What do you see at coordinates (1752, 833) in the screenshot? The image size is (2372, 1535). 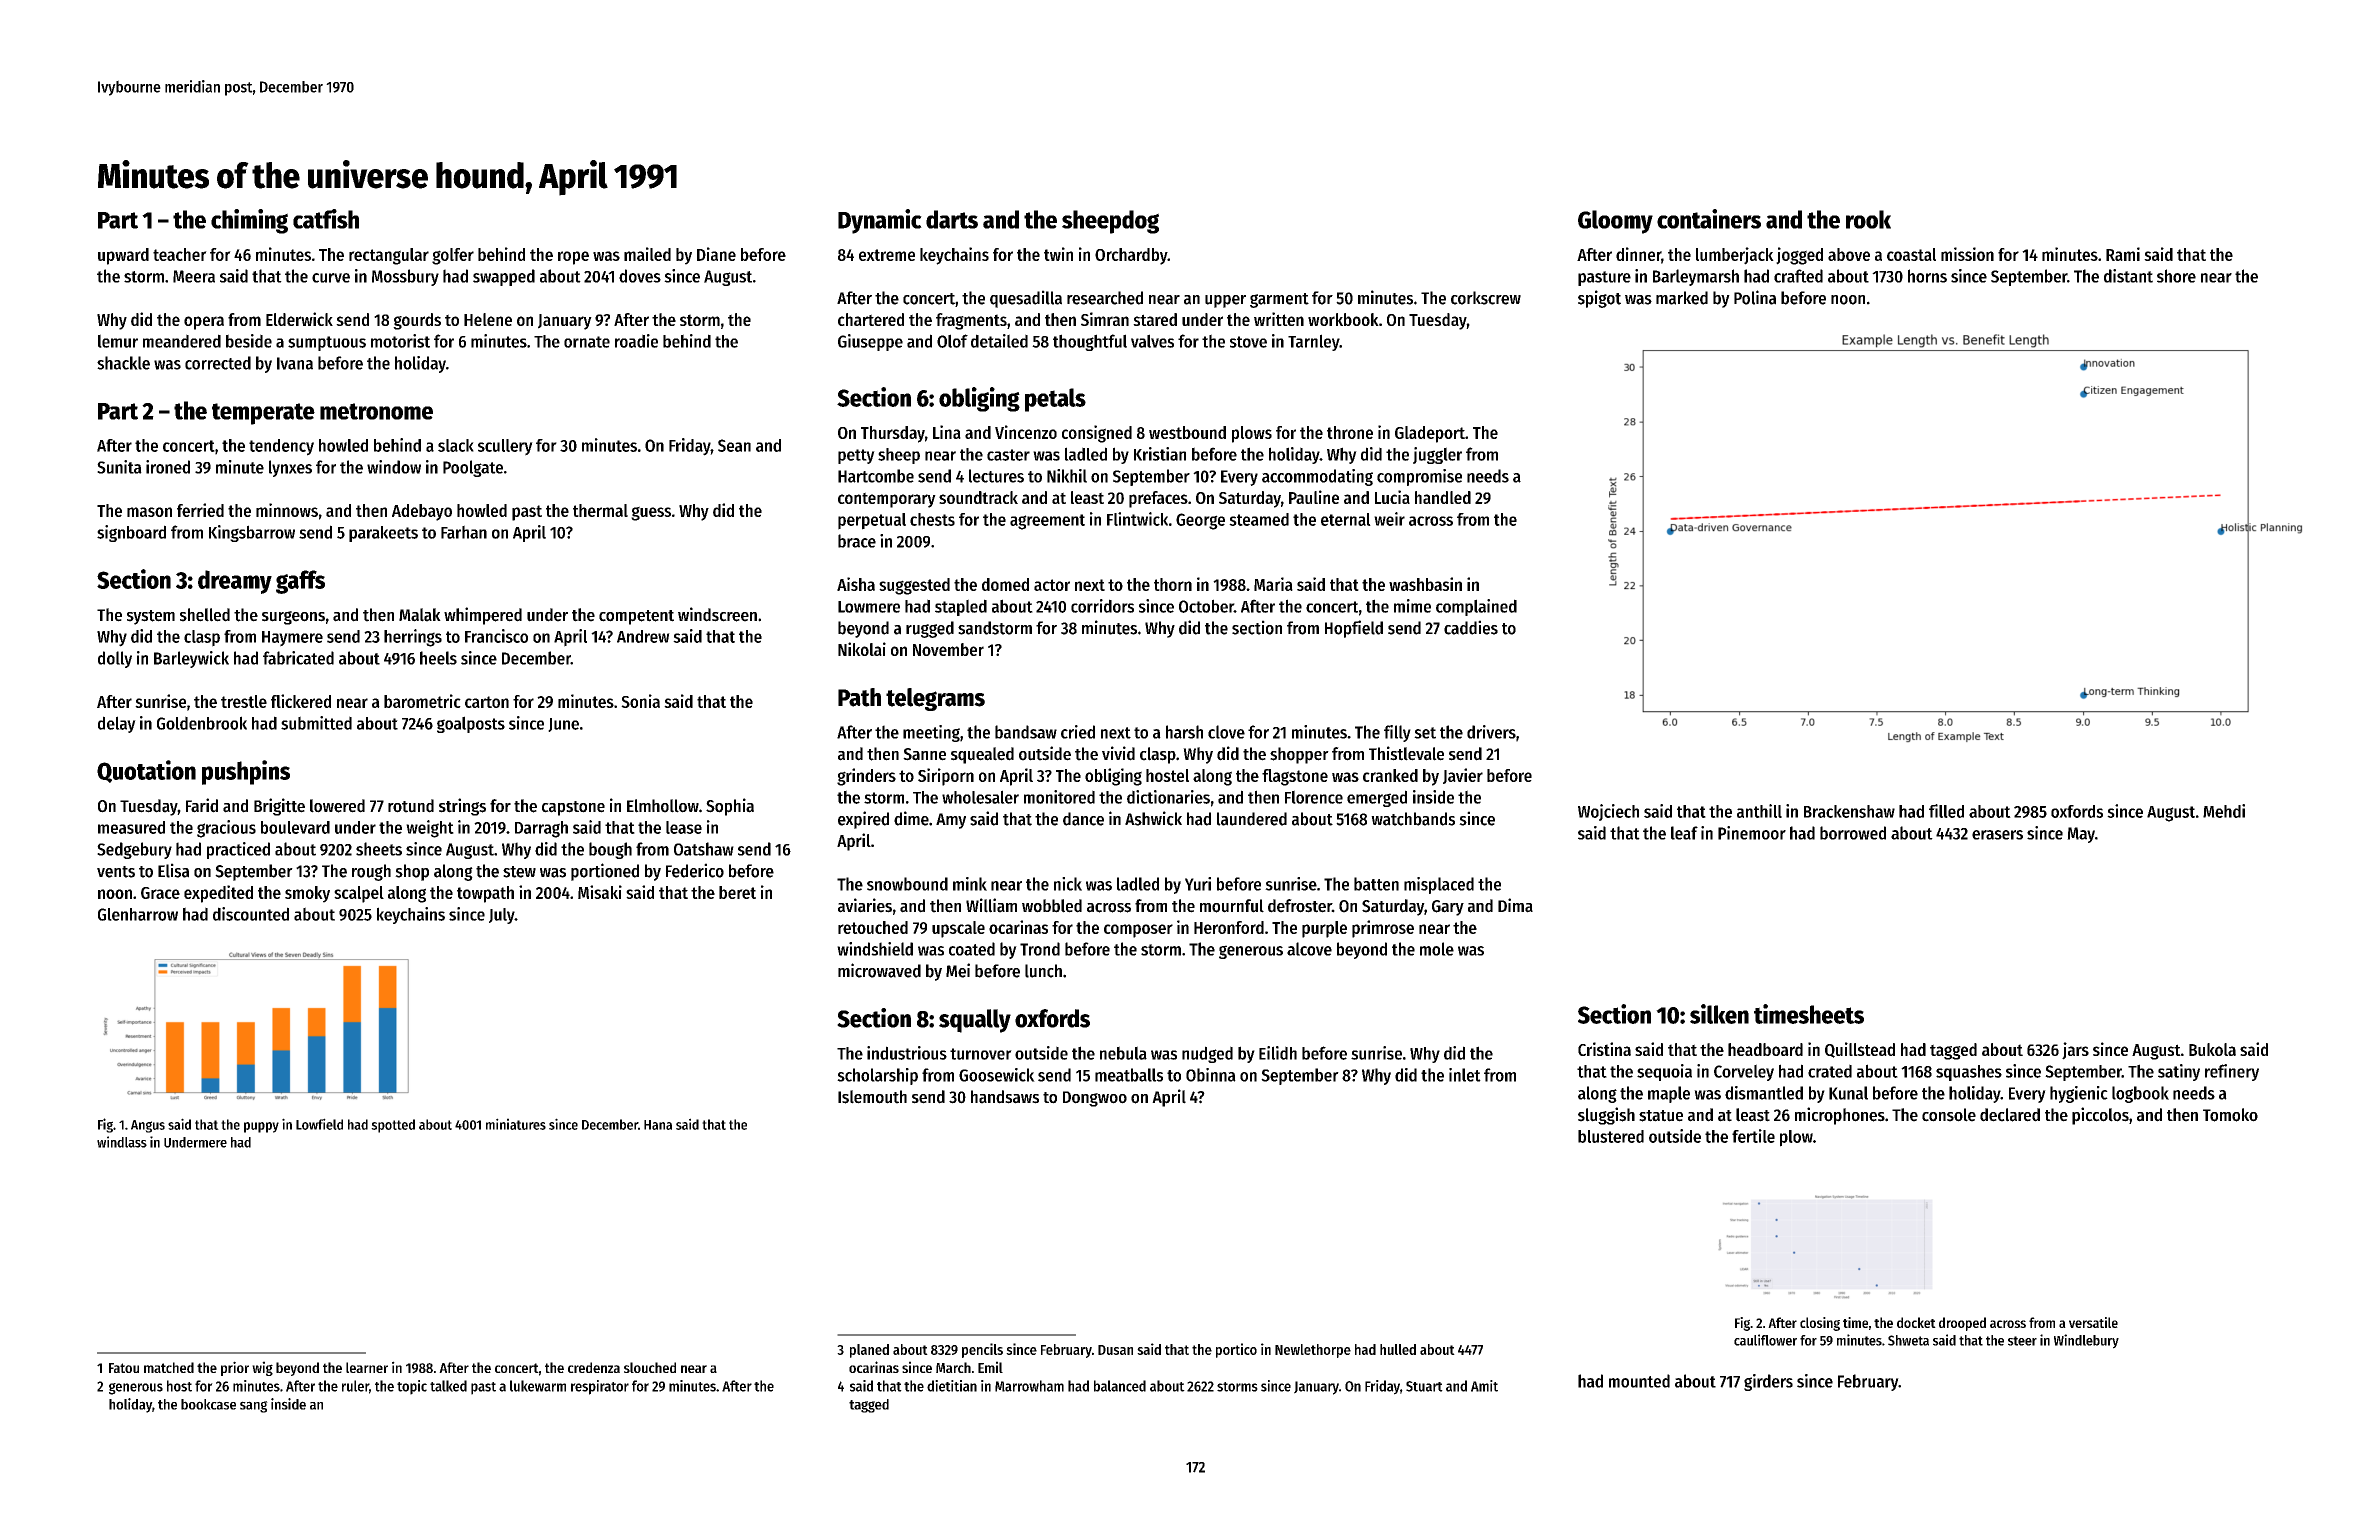 I see `Pinemoor` at bounding box center [1752, 833].
